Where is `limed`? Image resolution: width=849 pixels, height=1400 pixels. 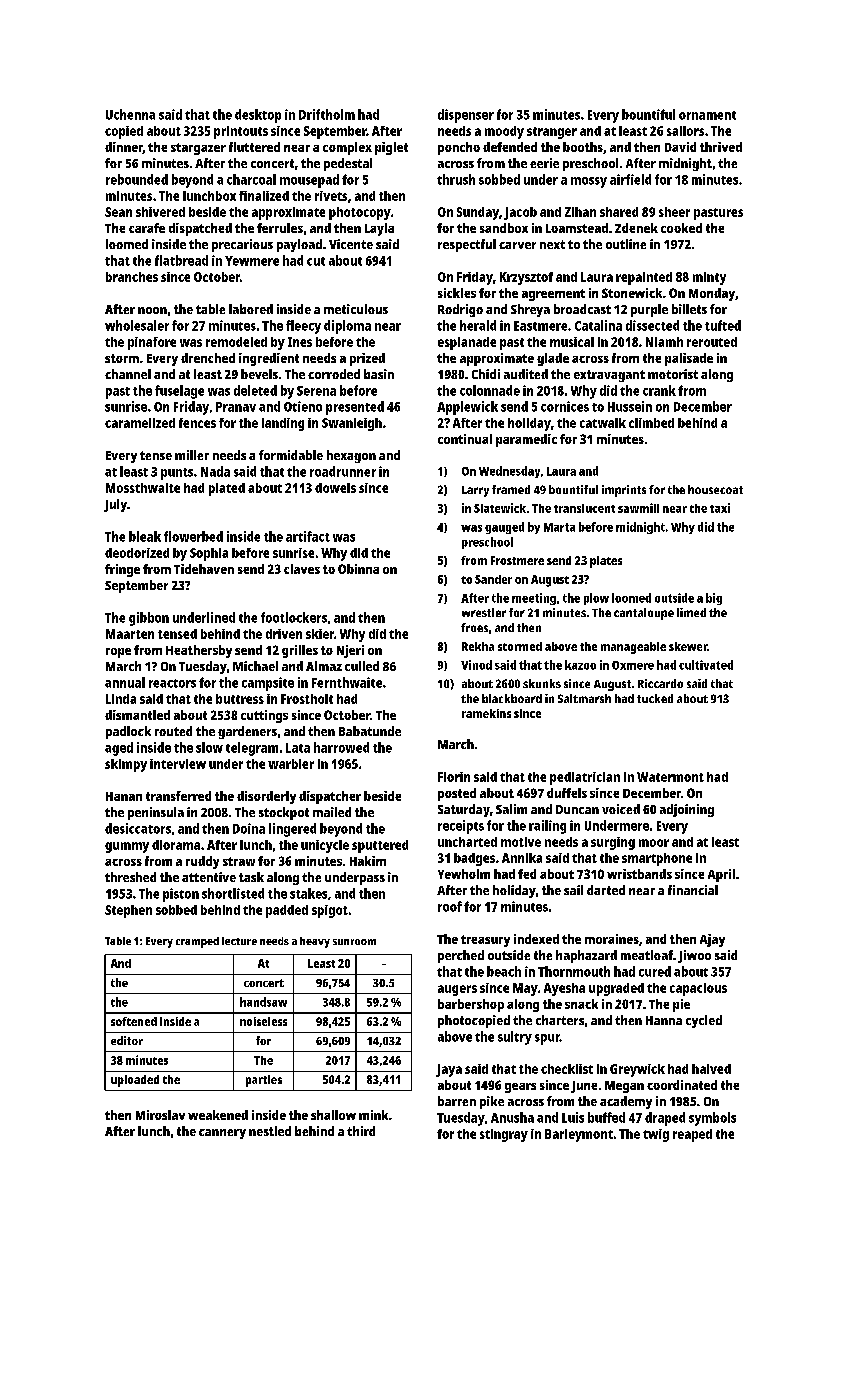 limed is located at coordinates (691, 612).
